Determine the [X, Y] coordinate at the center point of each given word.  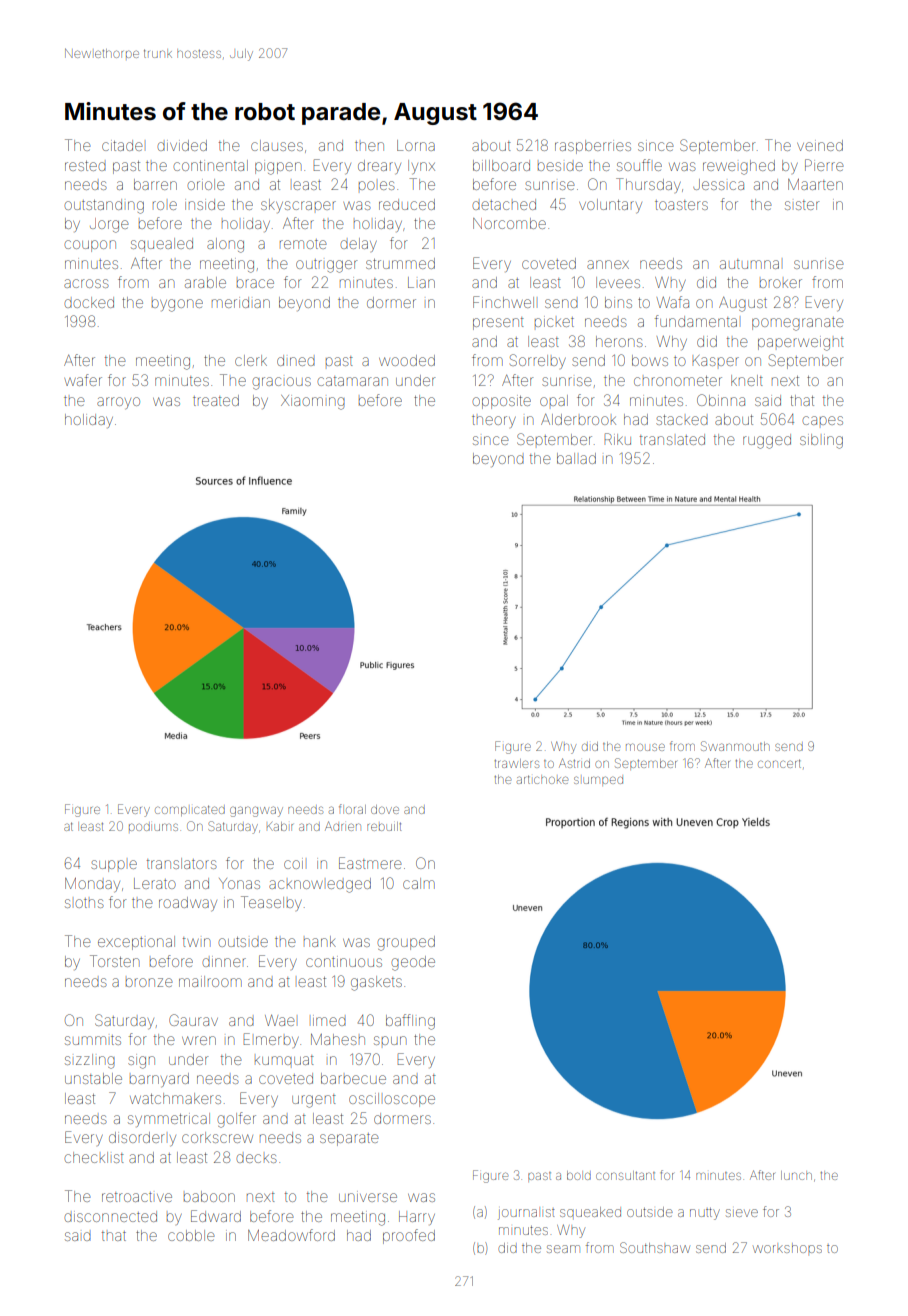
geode [413, 963]
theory [494, 421]
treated [216, 400]
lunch [796, 1175]
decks [257, 1158]
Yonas [239, 883]
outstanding [104, 206]
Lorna [416, 145]
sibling [821, 441]
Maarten [815, 184]
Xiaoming [313, 402]
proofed [409, 1236]
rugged [767, 441]
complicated [190, 810]
